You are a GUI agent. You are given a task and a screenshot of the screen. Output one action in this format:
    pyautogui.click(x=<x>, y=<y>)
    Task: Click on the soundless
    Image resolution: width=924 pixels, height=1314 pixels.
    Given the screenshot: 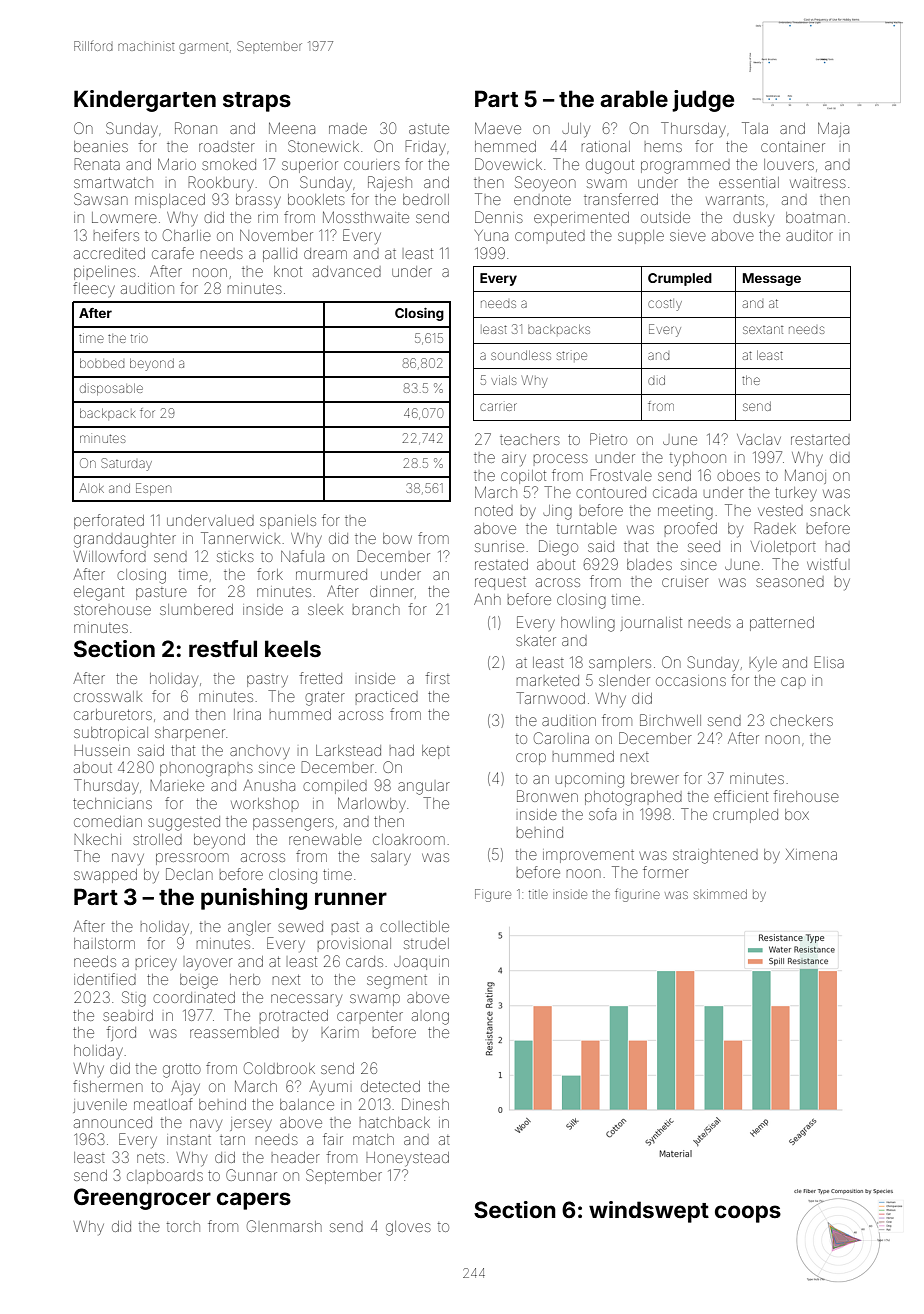 What is the action you would take?
    pyautogui.click(x=521, y=355)
